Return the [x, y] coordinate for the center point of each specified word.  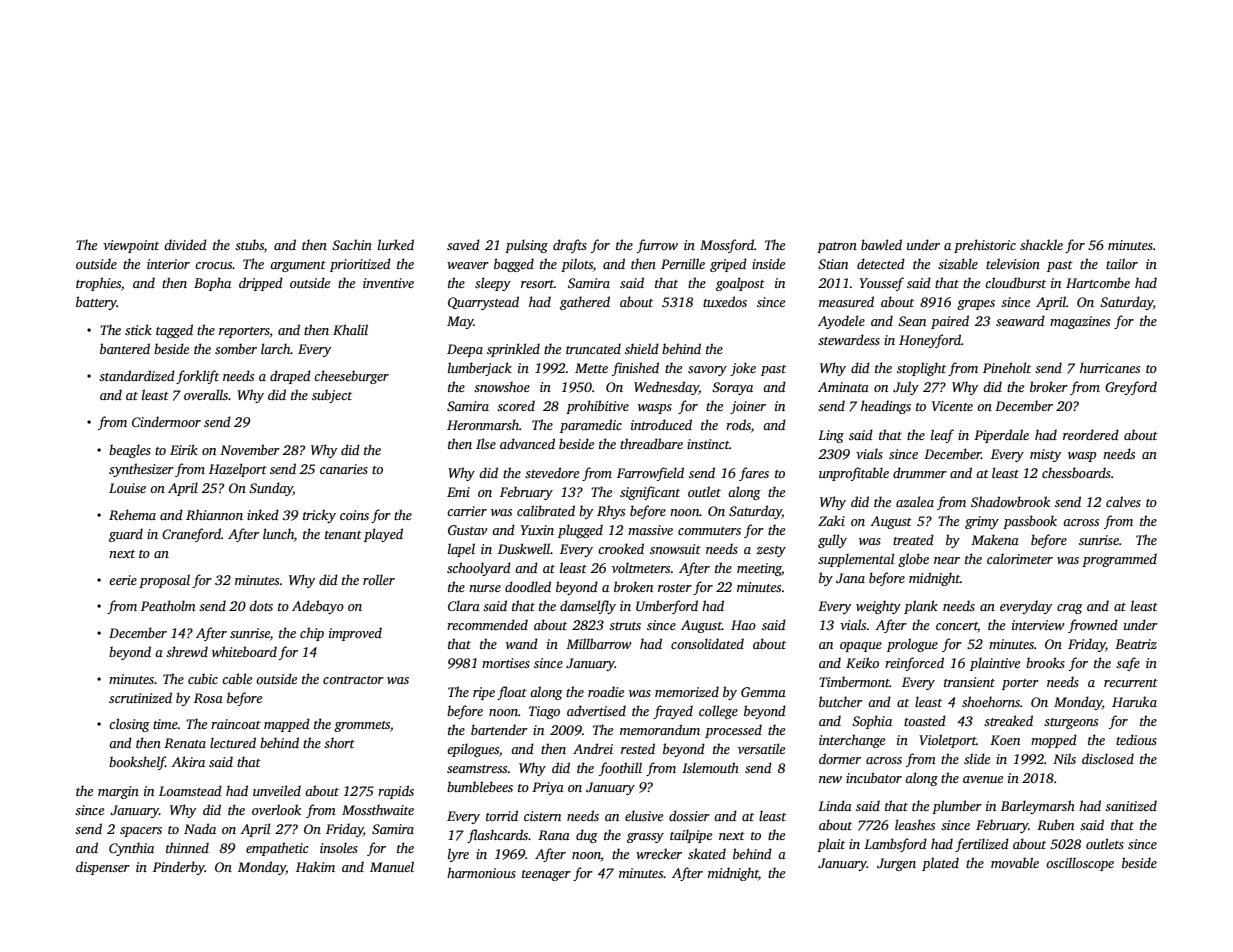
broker [1049, 386]
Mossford [727, 246]
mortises [506, 663]
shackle [1041, 244]
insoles [339, 847]
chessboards [1076, 472]
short [339, 742]
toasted [925, 720]
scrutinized [140, 697]
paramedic [591, 426]
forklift [197, 377]
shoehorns [991, 701]
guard [126, 535]
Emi [458, 492]
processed [733, 731]
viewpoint [131, 246]
